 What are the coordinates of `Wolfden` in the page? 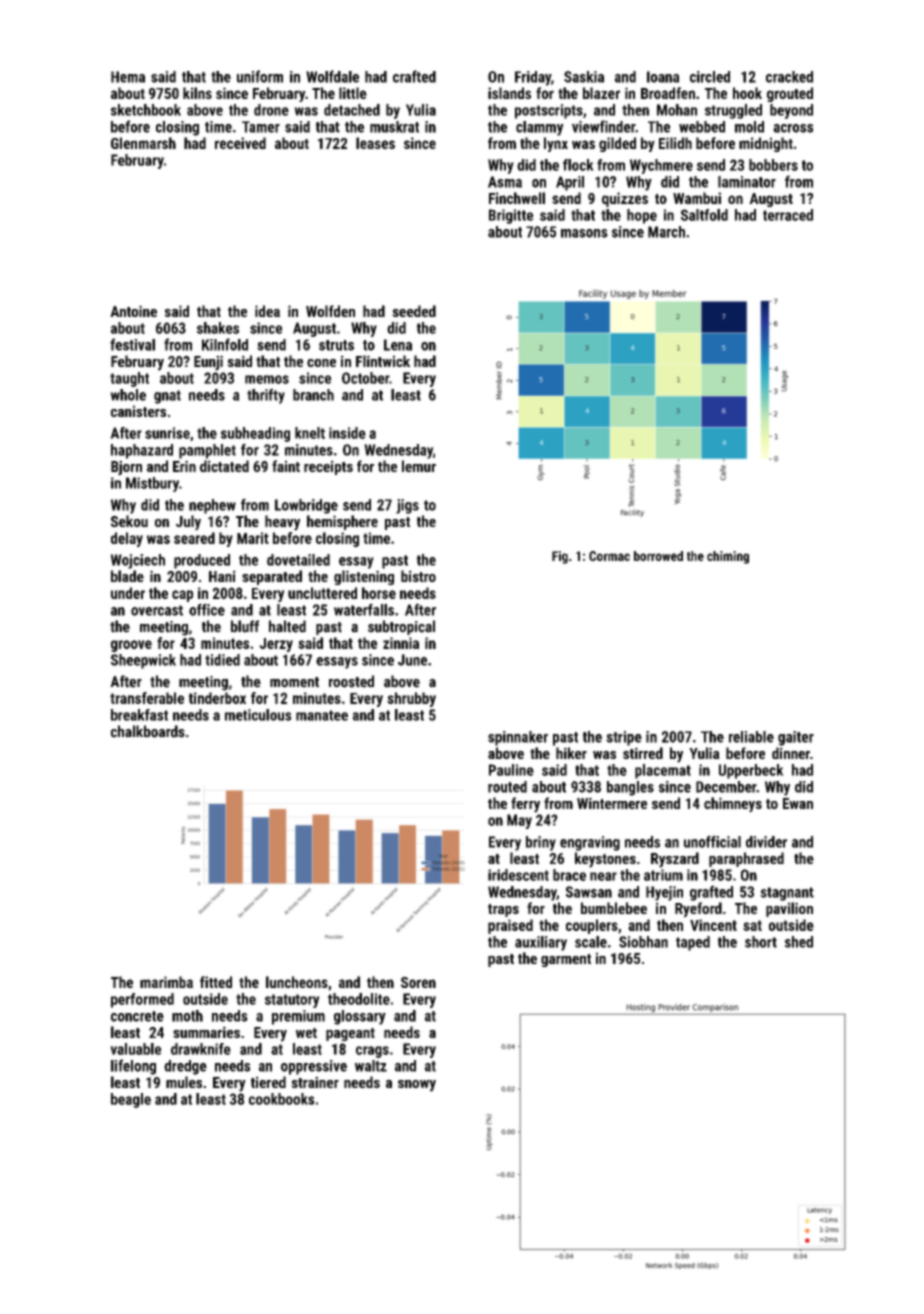 It's located at (330, 311).
